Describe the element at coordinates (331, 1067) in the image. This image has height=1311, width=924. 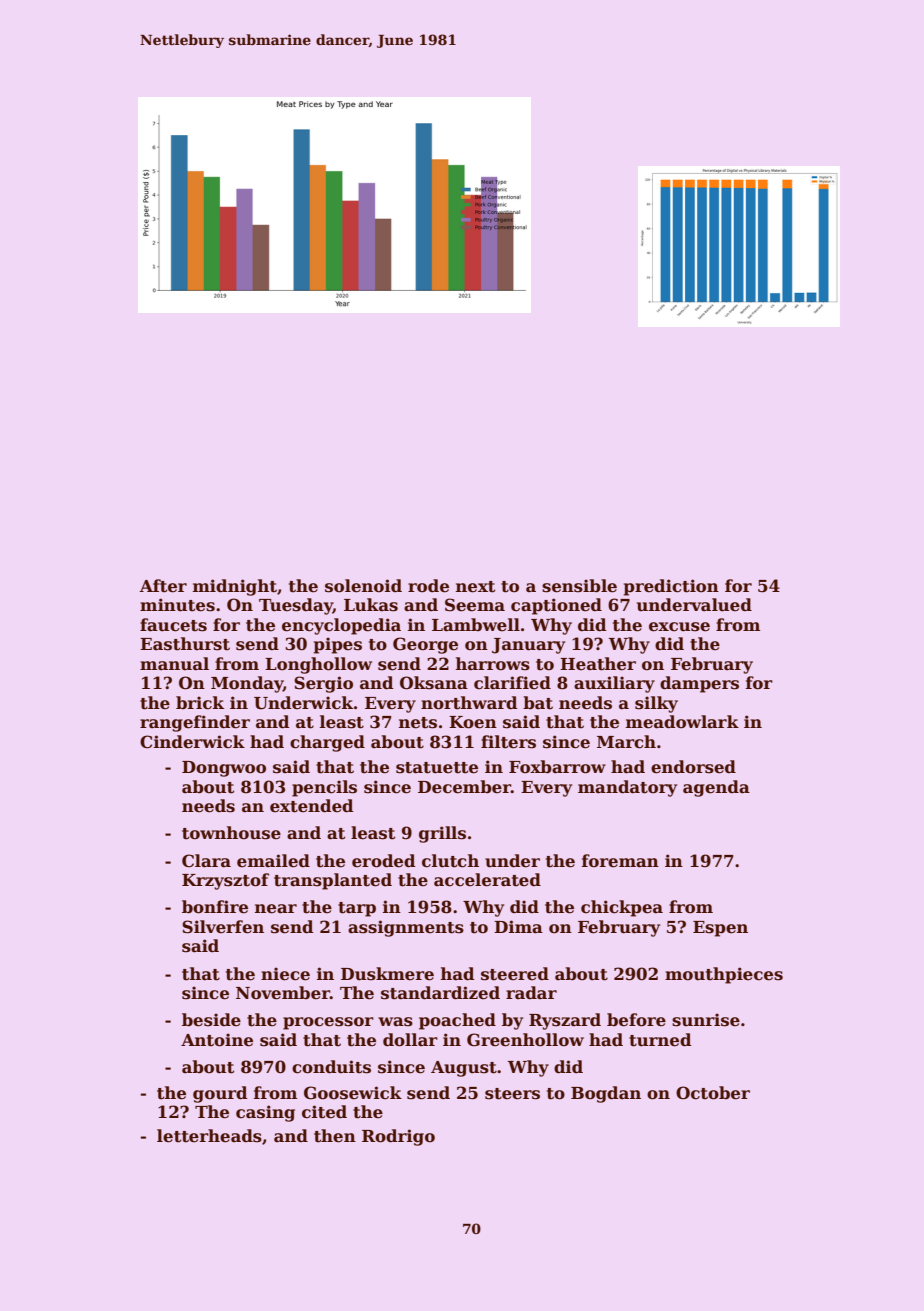
I see `conduits` at that location.
